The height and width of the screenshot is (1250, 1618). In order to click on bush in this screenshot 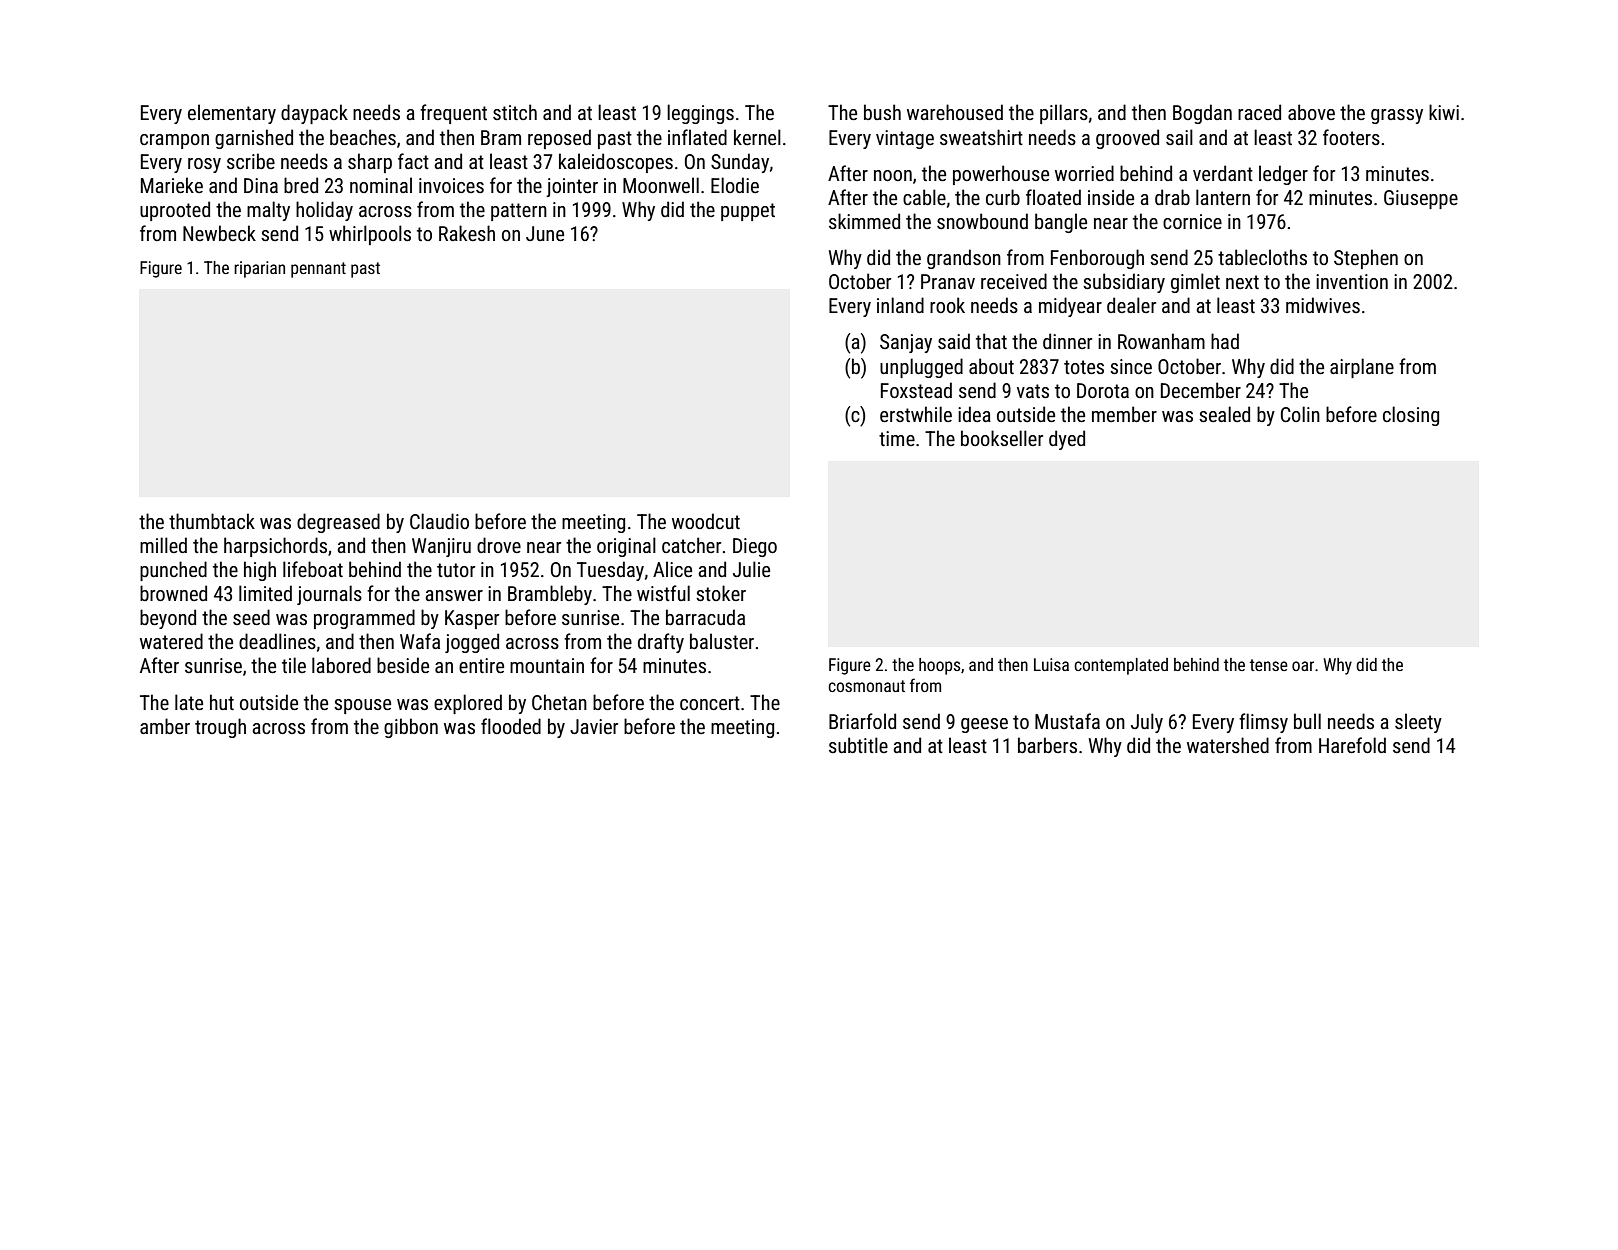, I will do `click(882, 112)`.
